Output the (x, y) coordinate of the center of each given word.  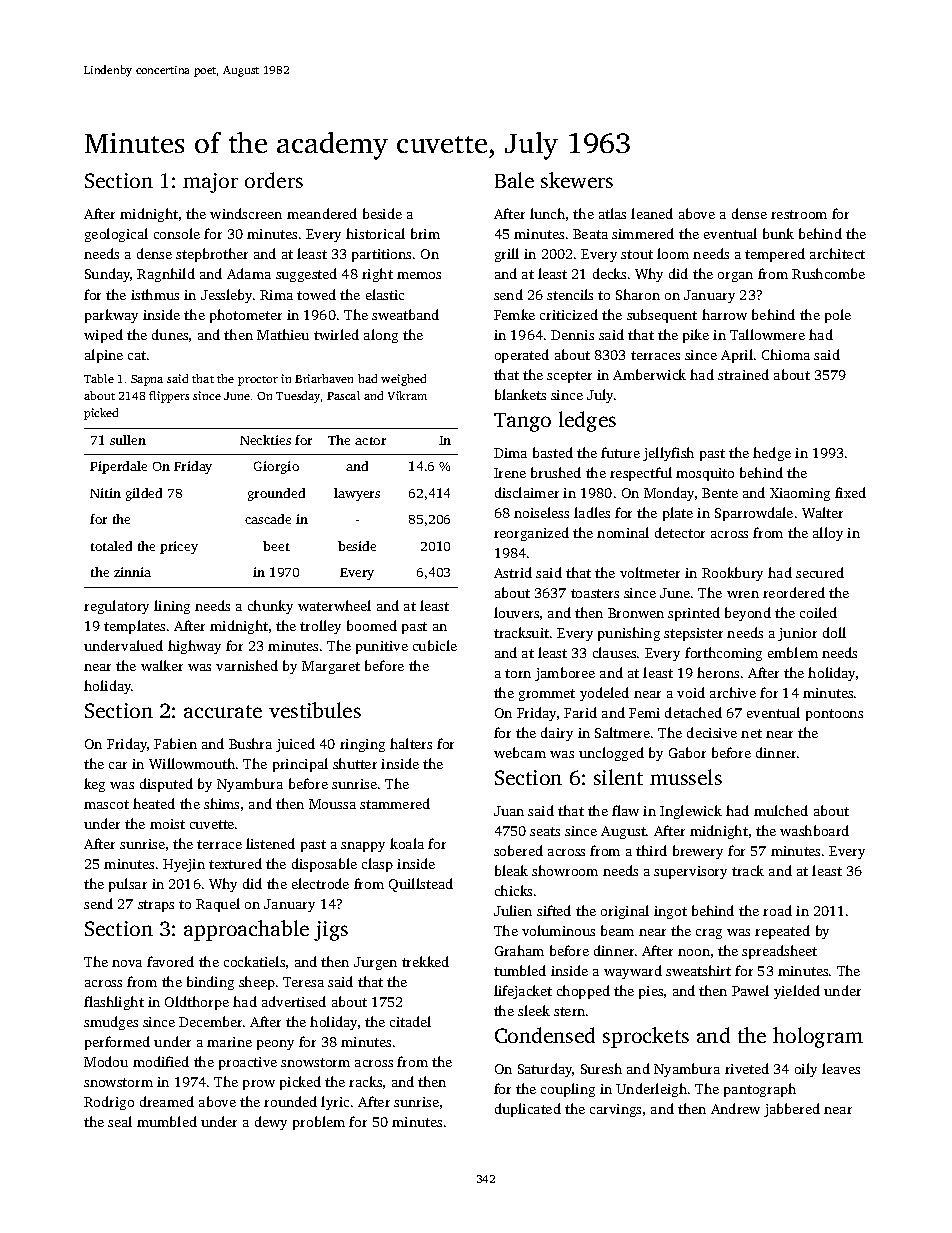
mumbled (167, 1121)
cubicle (435, 645)
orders (274, 180)
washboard (814, 830)
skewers (577, 180)
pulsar (128, 885)
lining (172, 607)
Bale (514, 180)
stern (569, 1011)
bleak (511, 870)
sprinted (694, 614)
